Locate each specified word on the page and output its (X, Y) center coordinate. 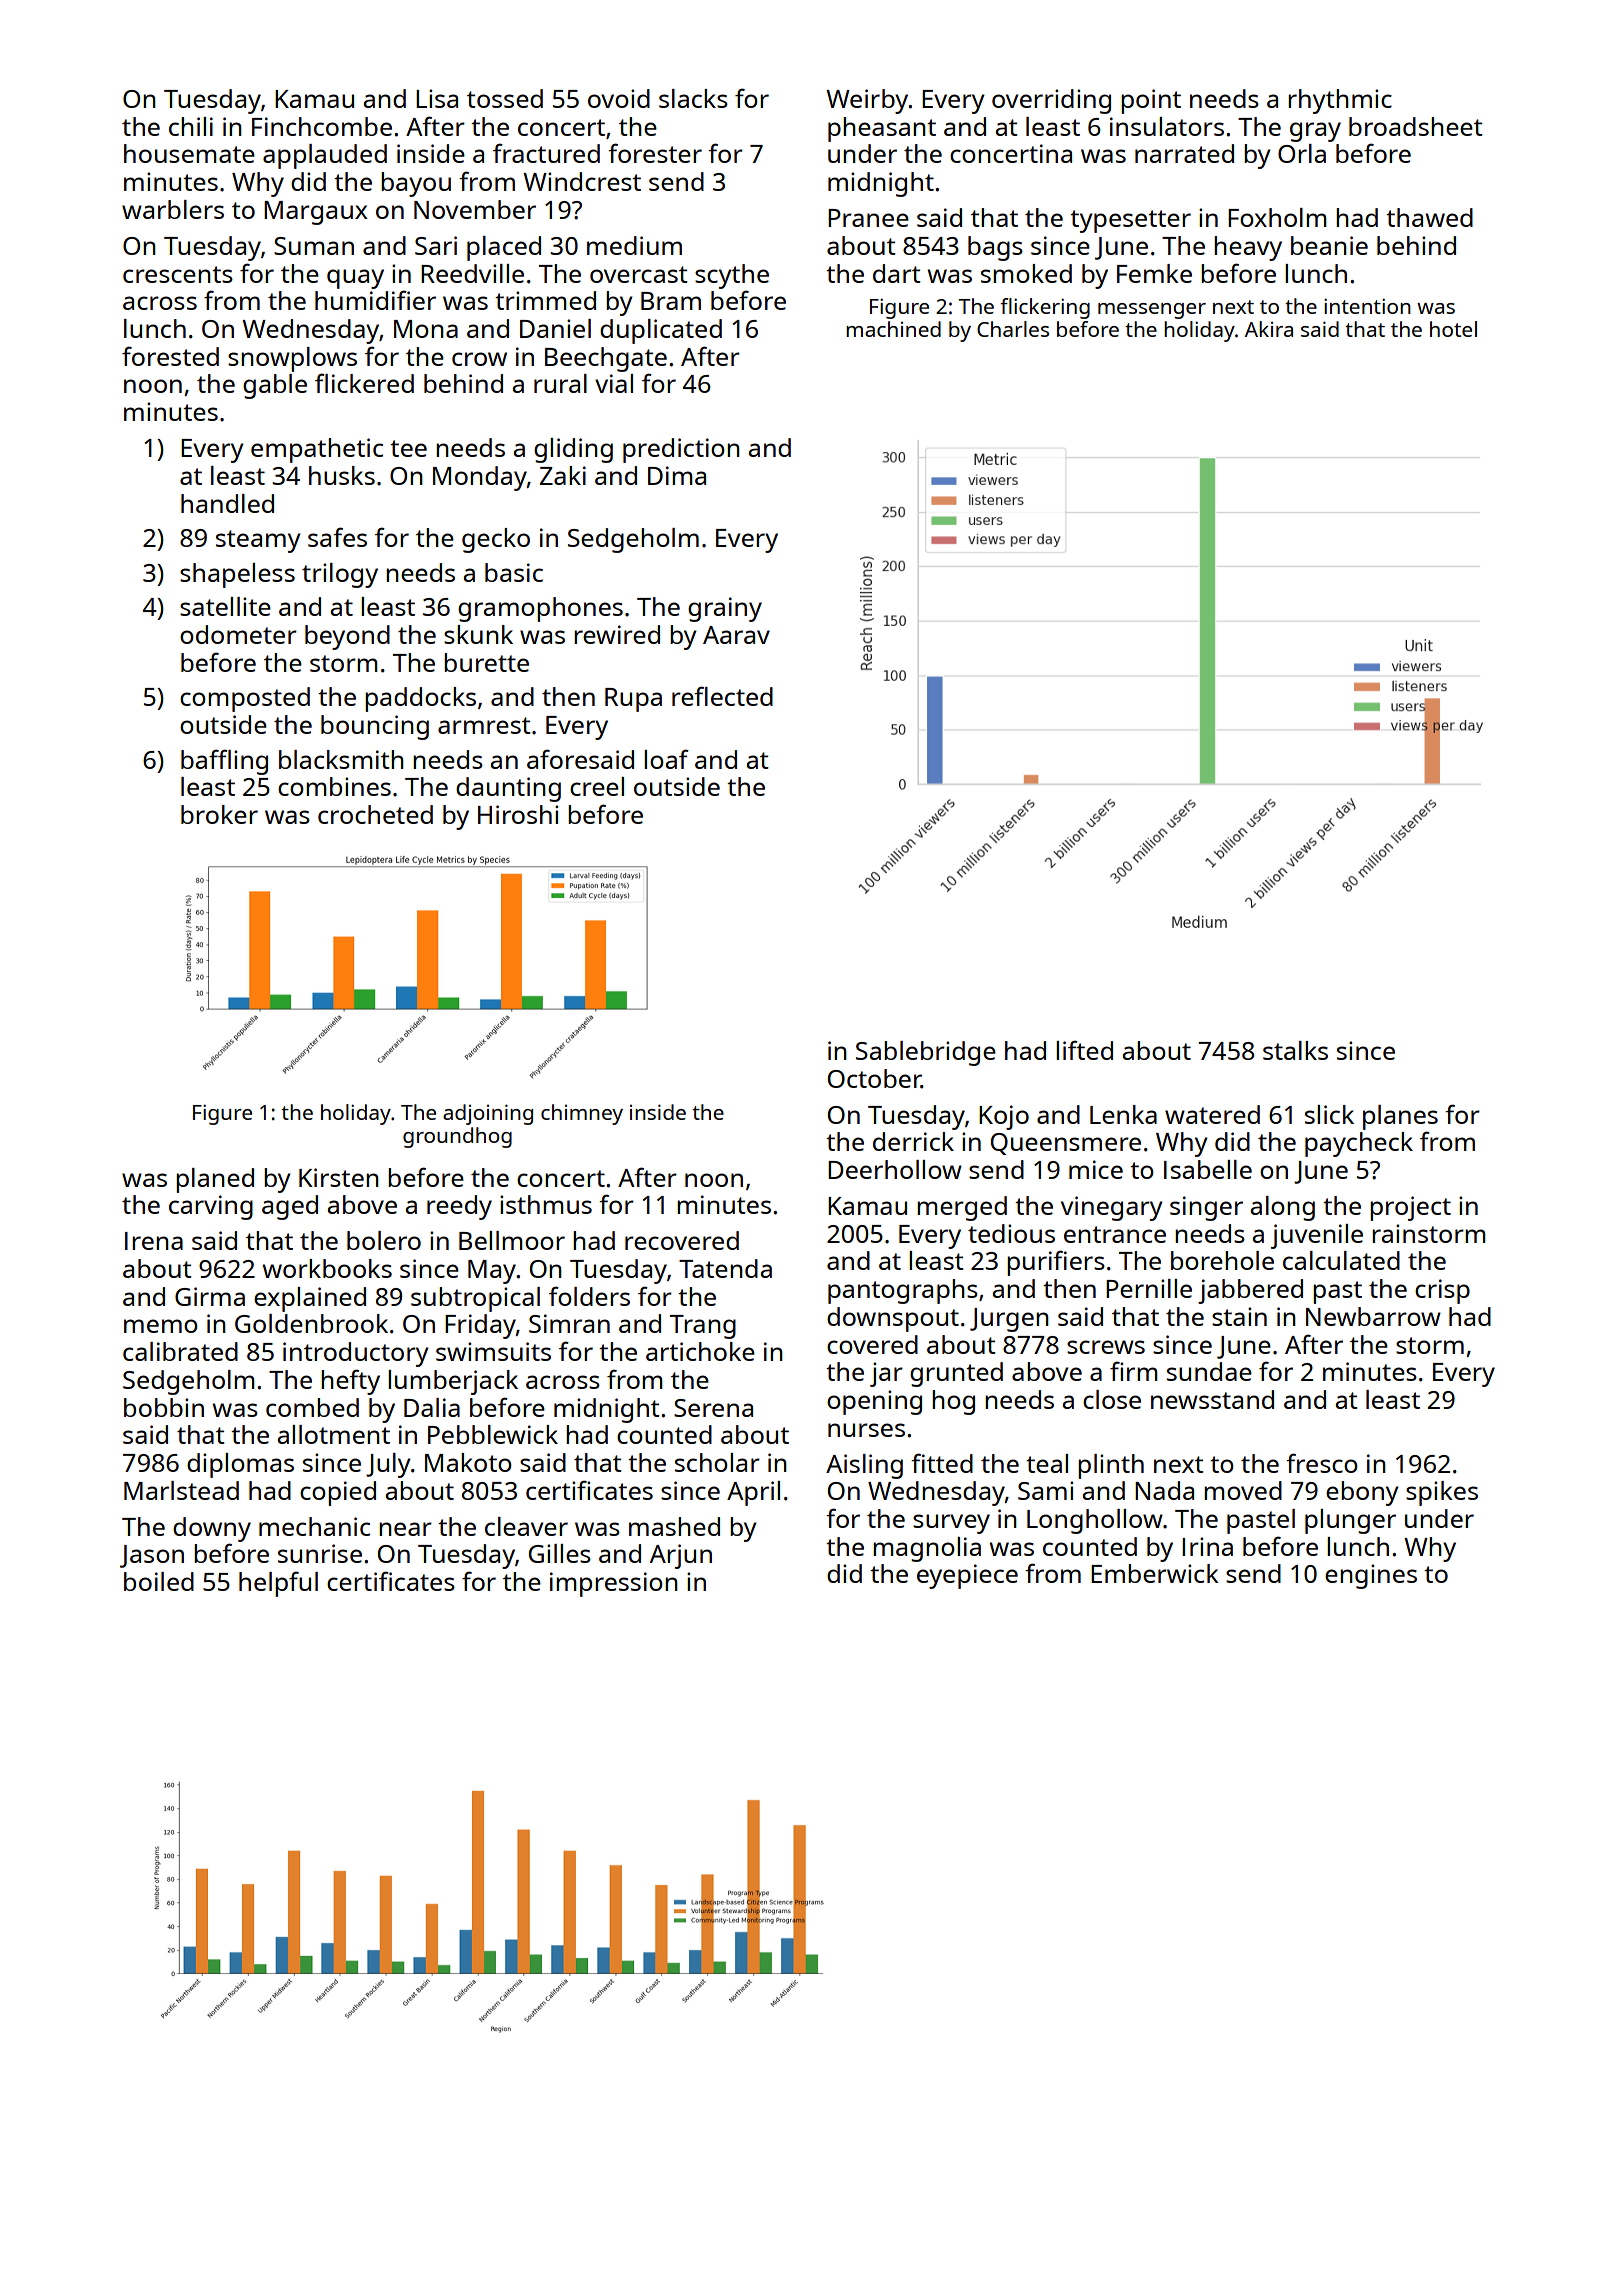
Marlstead (181, 1490)
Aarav (736, 635)
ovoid (619, 98)
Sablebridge (926, 1053)
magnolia (927, 1549)
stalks (1295, 1050)
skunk (478, 634)
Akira (1269, 329)
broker (219, 814)
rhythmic (1340, 101)
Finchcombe (322, 126)
